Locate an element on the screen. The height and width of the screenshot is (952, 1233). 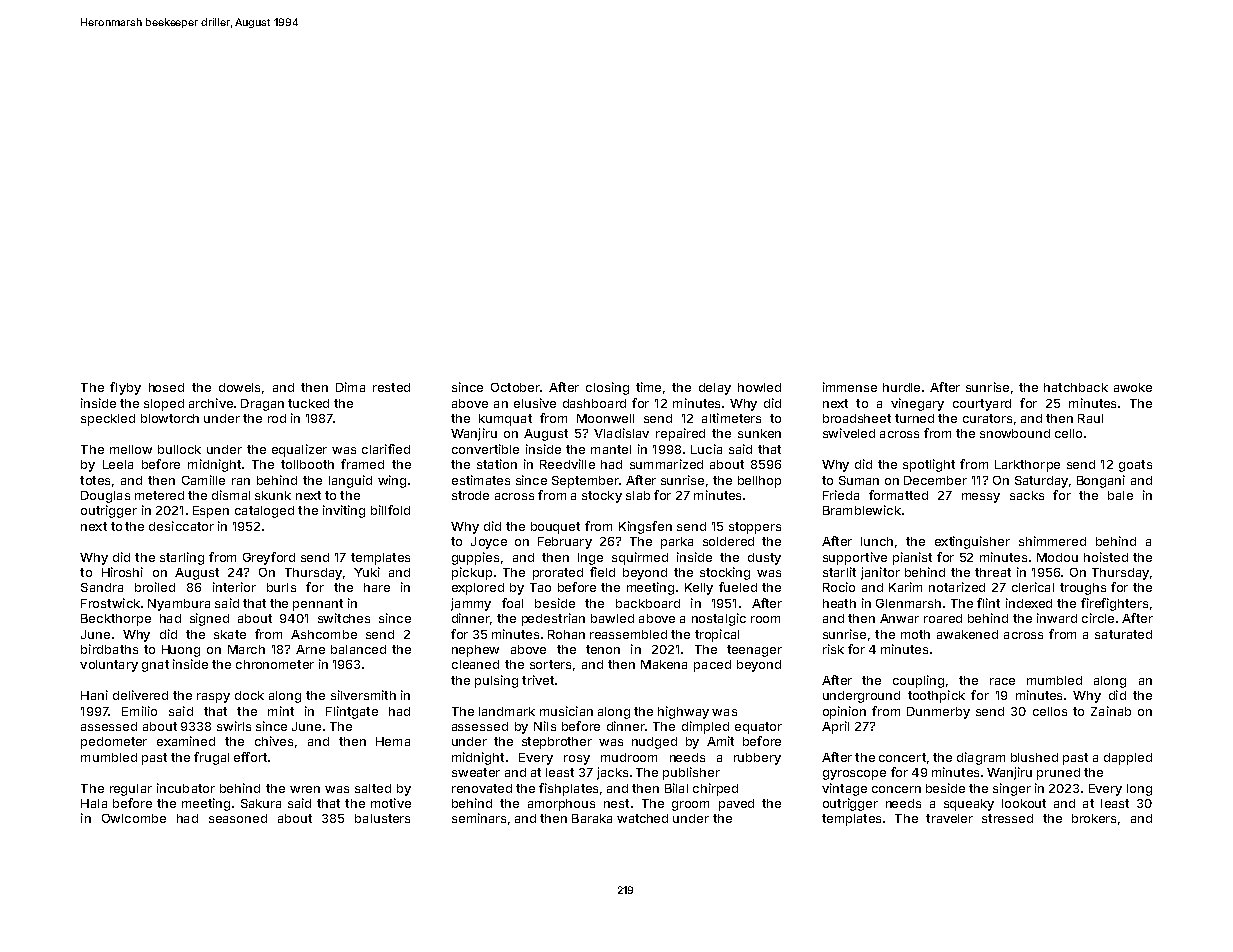
chives is located at coordinates (274, 741).
